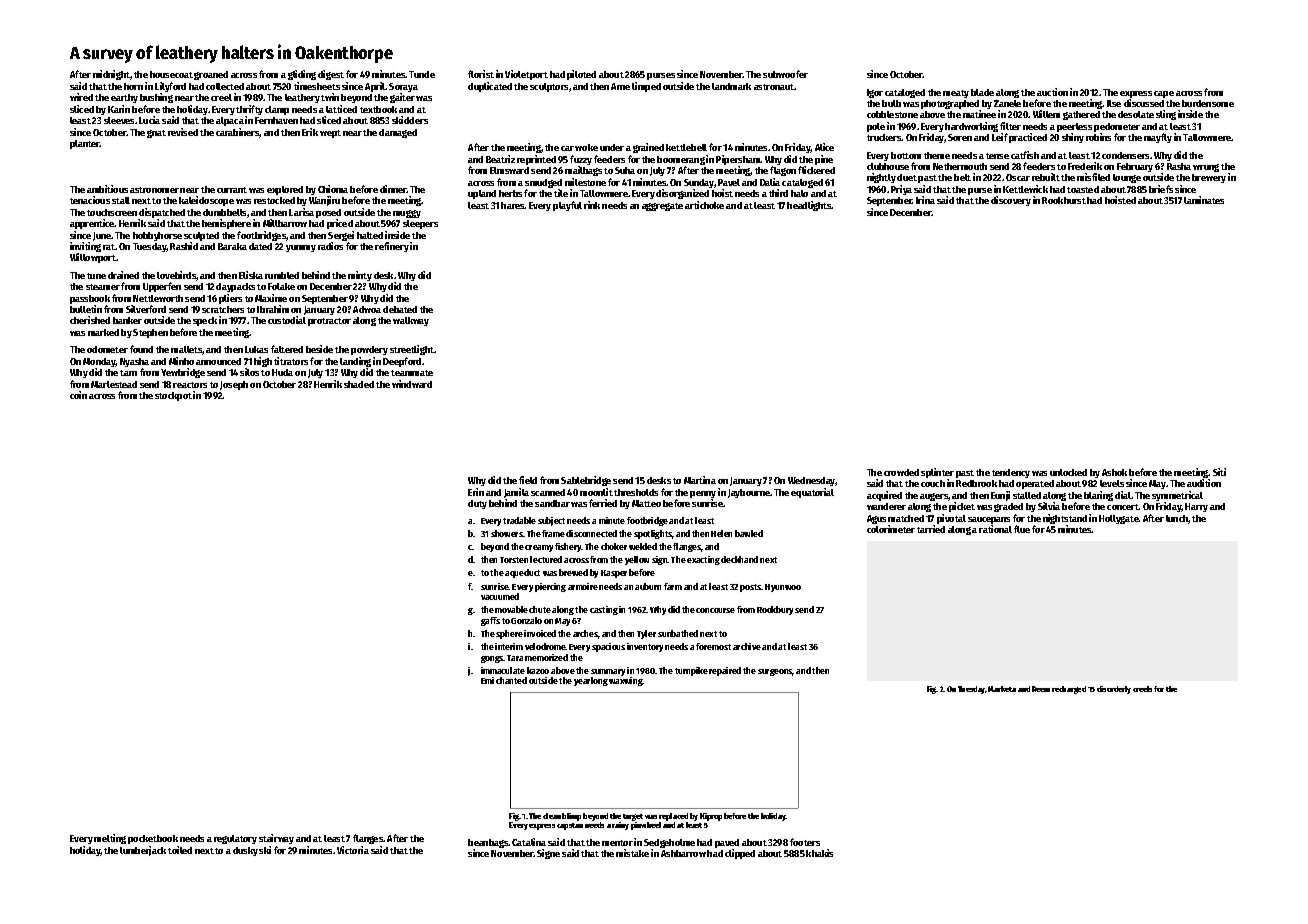 The width and height of the screenshot is (1308, 924). Describe the element at coordinates (490, 621) in the screenshot. I see `gaffs` at that location.
